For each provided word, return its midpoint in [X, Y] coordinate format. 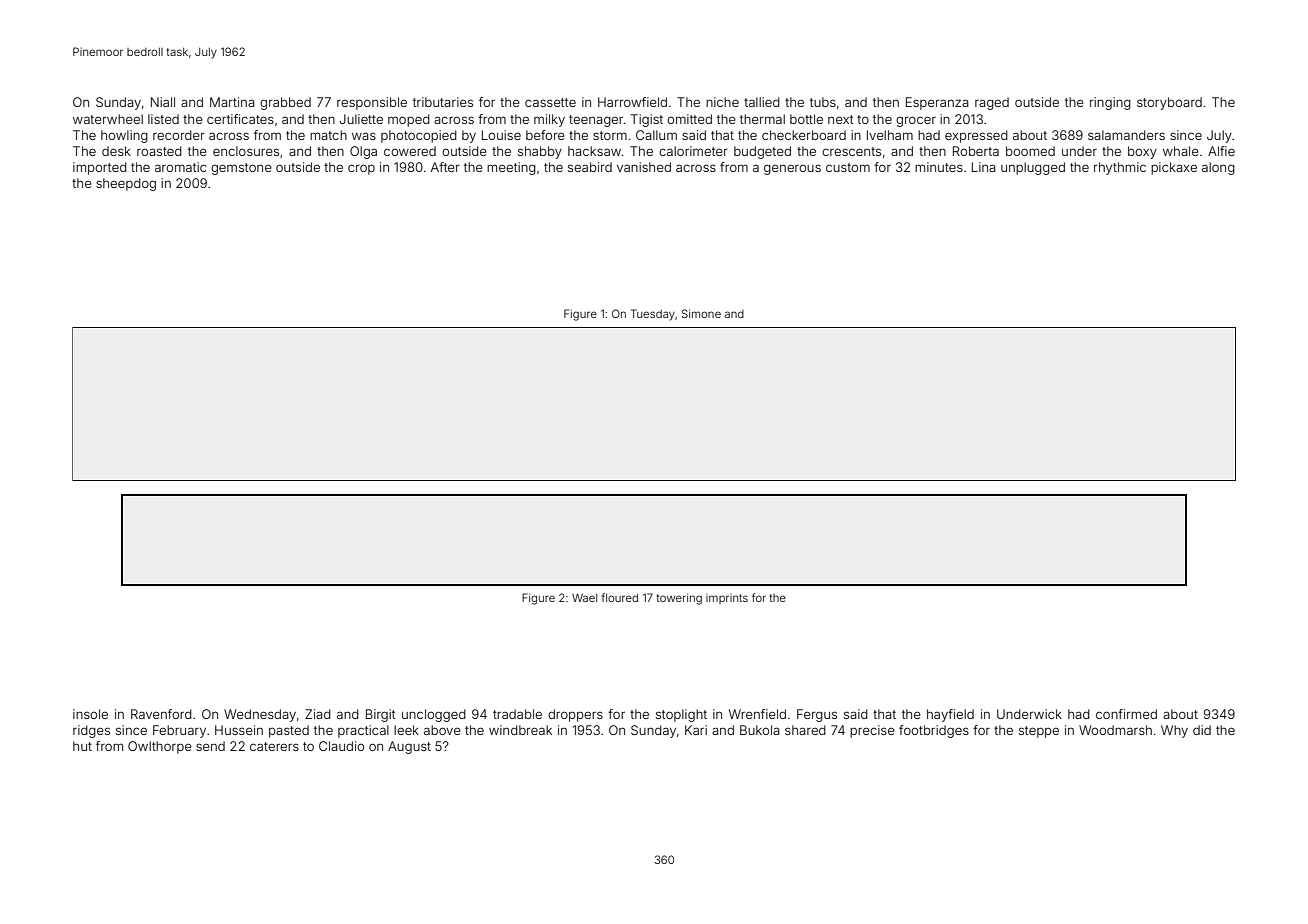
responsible [372, 103]
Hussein [239, 730]
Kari [696, 730]
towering [679, 599]
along [1218, 168]
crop [361, 169]
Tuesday [653, 315]
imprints [727, 599]
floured [619, 597]
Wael [584, 597]
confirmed [1126, 714]
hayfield [950, 715]
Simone [701, 313]
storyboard [1169, 103]
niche [722, 102]
